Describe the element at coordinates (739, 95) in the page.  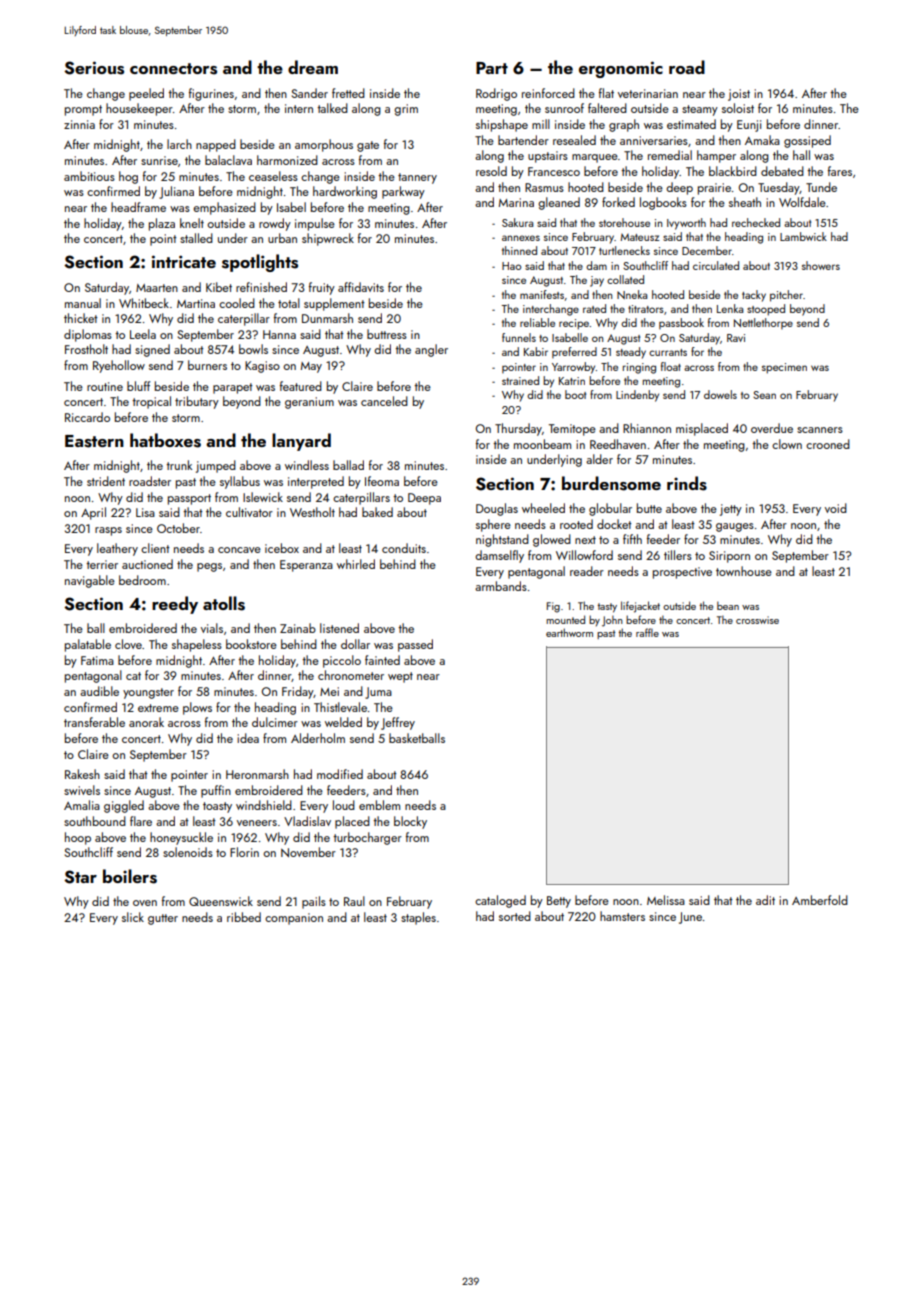
I see `joist` at that location.
